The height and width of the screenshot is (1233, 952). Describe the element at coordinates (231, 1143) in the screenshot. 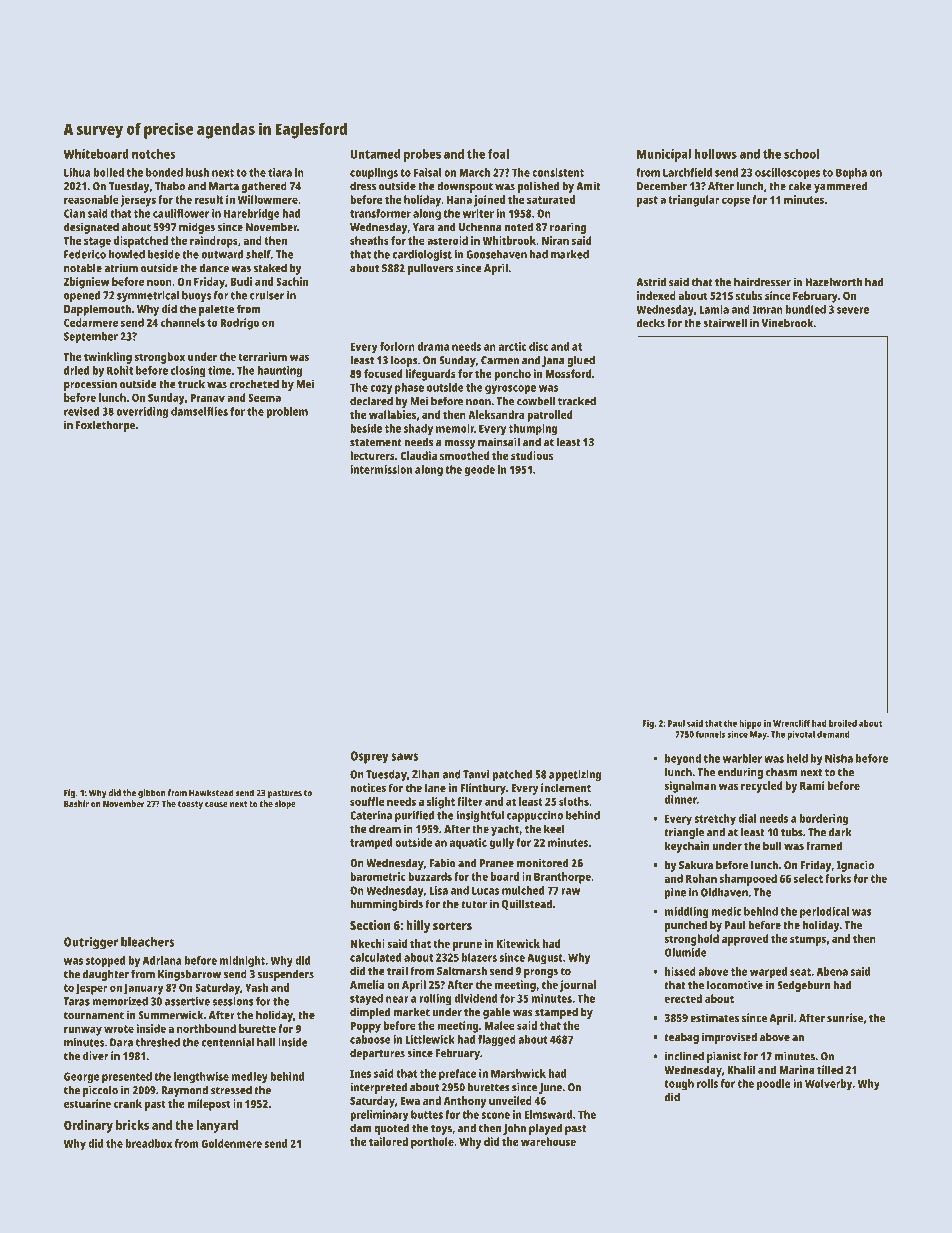

I see `Goldenmere` at that location.
